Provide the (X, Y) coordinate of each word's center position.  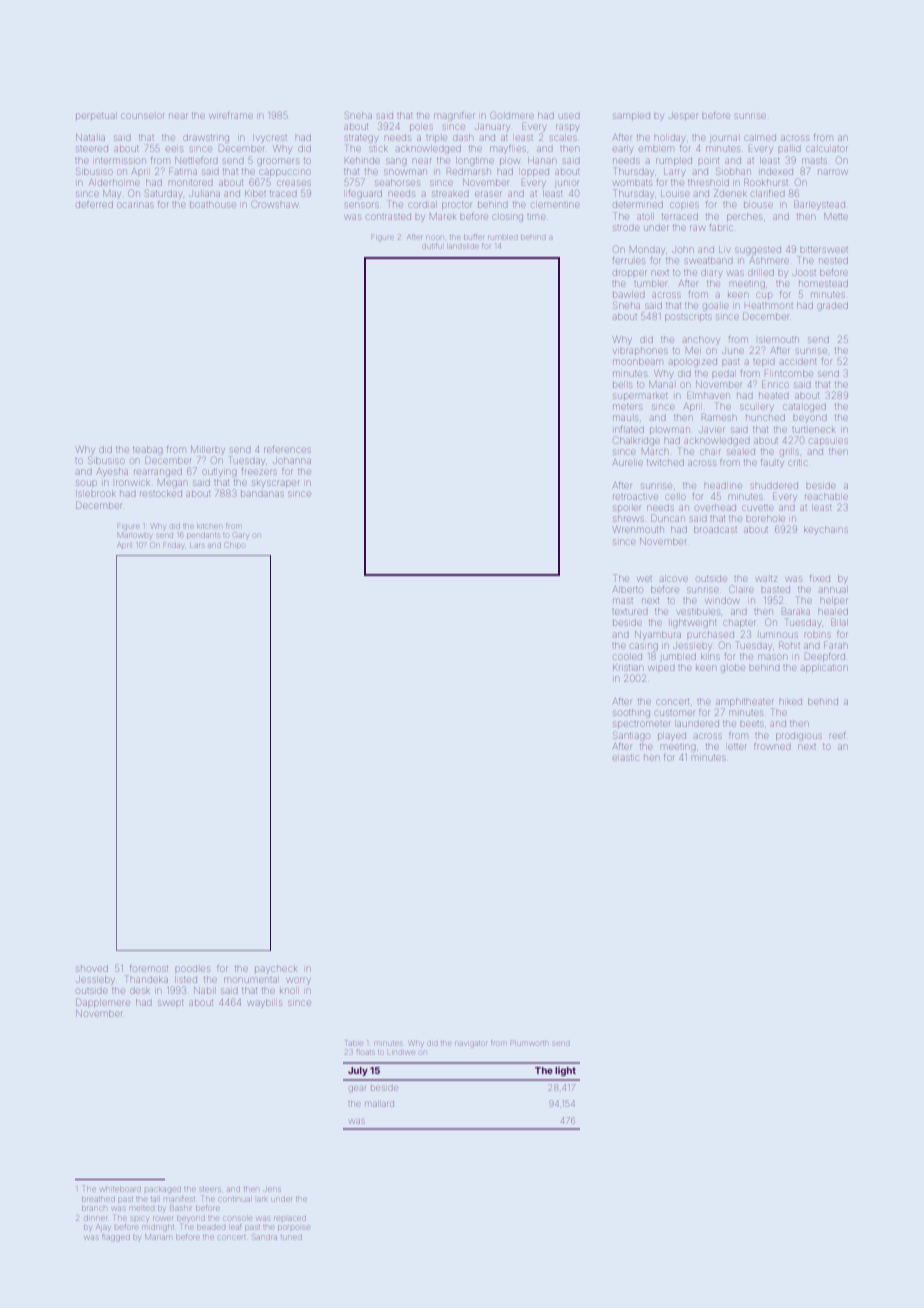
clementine (555, 205)
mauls (625, 418)
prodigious (799, 737)
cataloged (804, 407)
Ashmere (769, 260)
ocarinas (135, 205)
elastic (625, 758)
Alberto (628, 589)
